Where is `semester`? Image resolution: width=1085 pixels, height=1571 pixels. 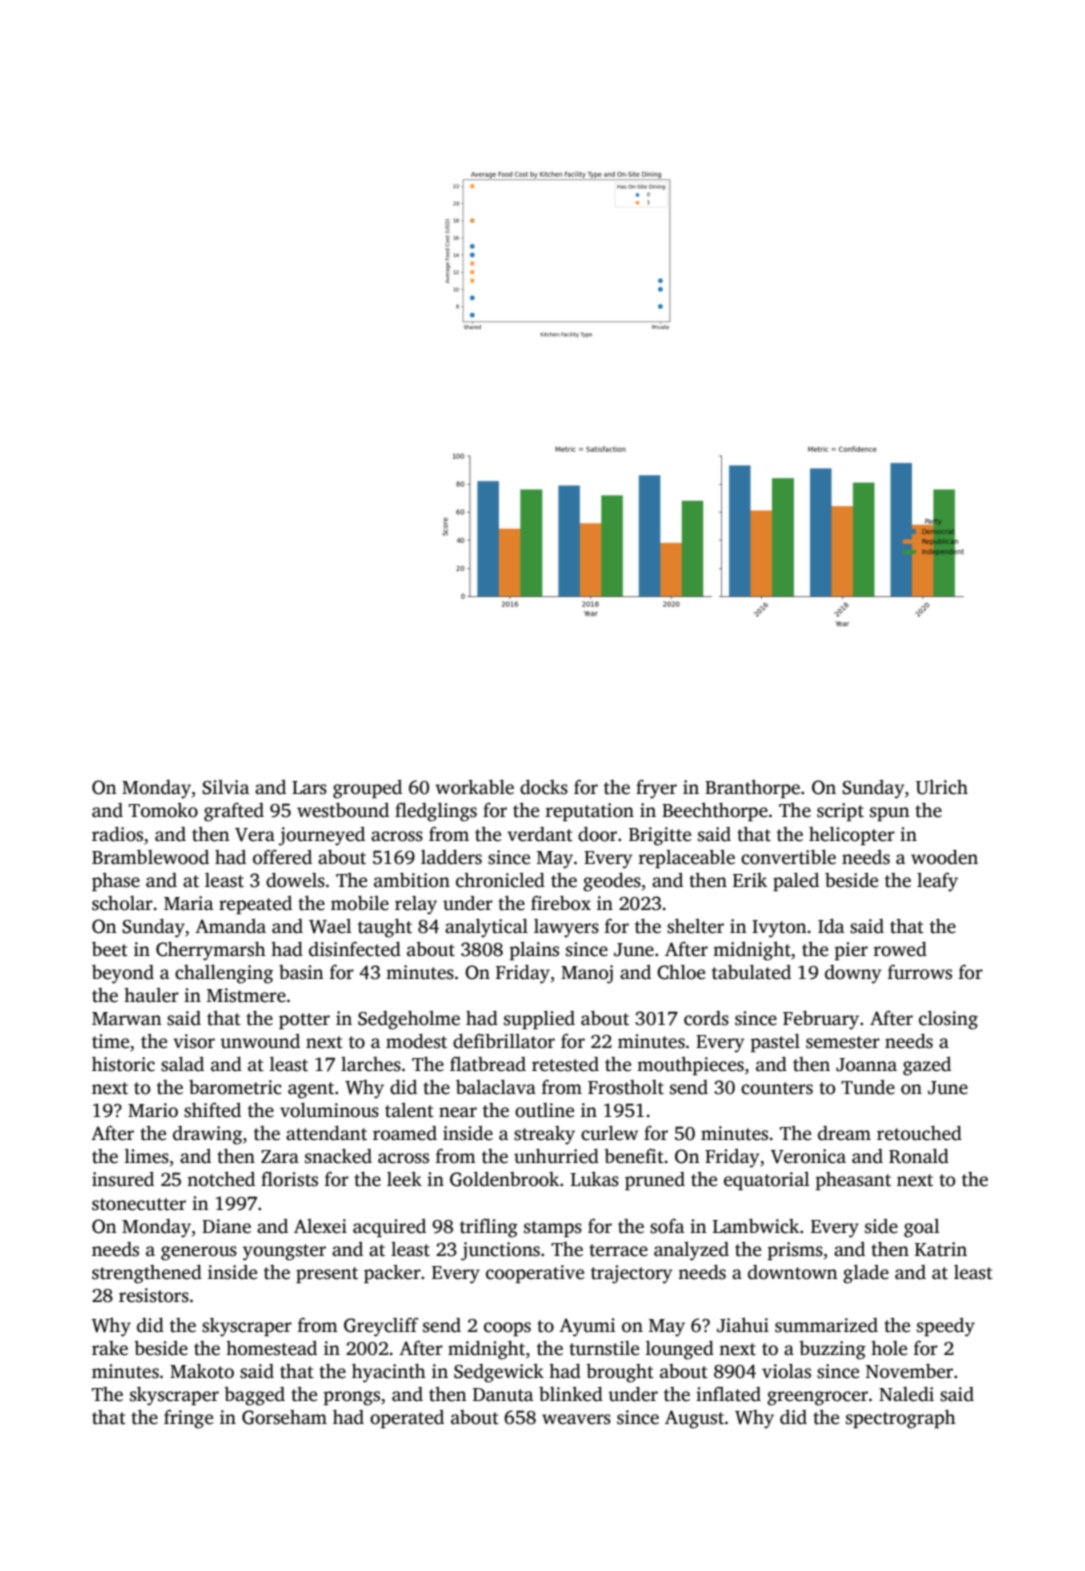
semester is located at coordinates (843, 1042).
